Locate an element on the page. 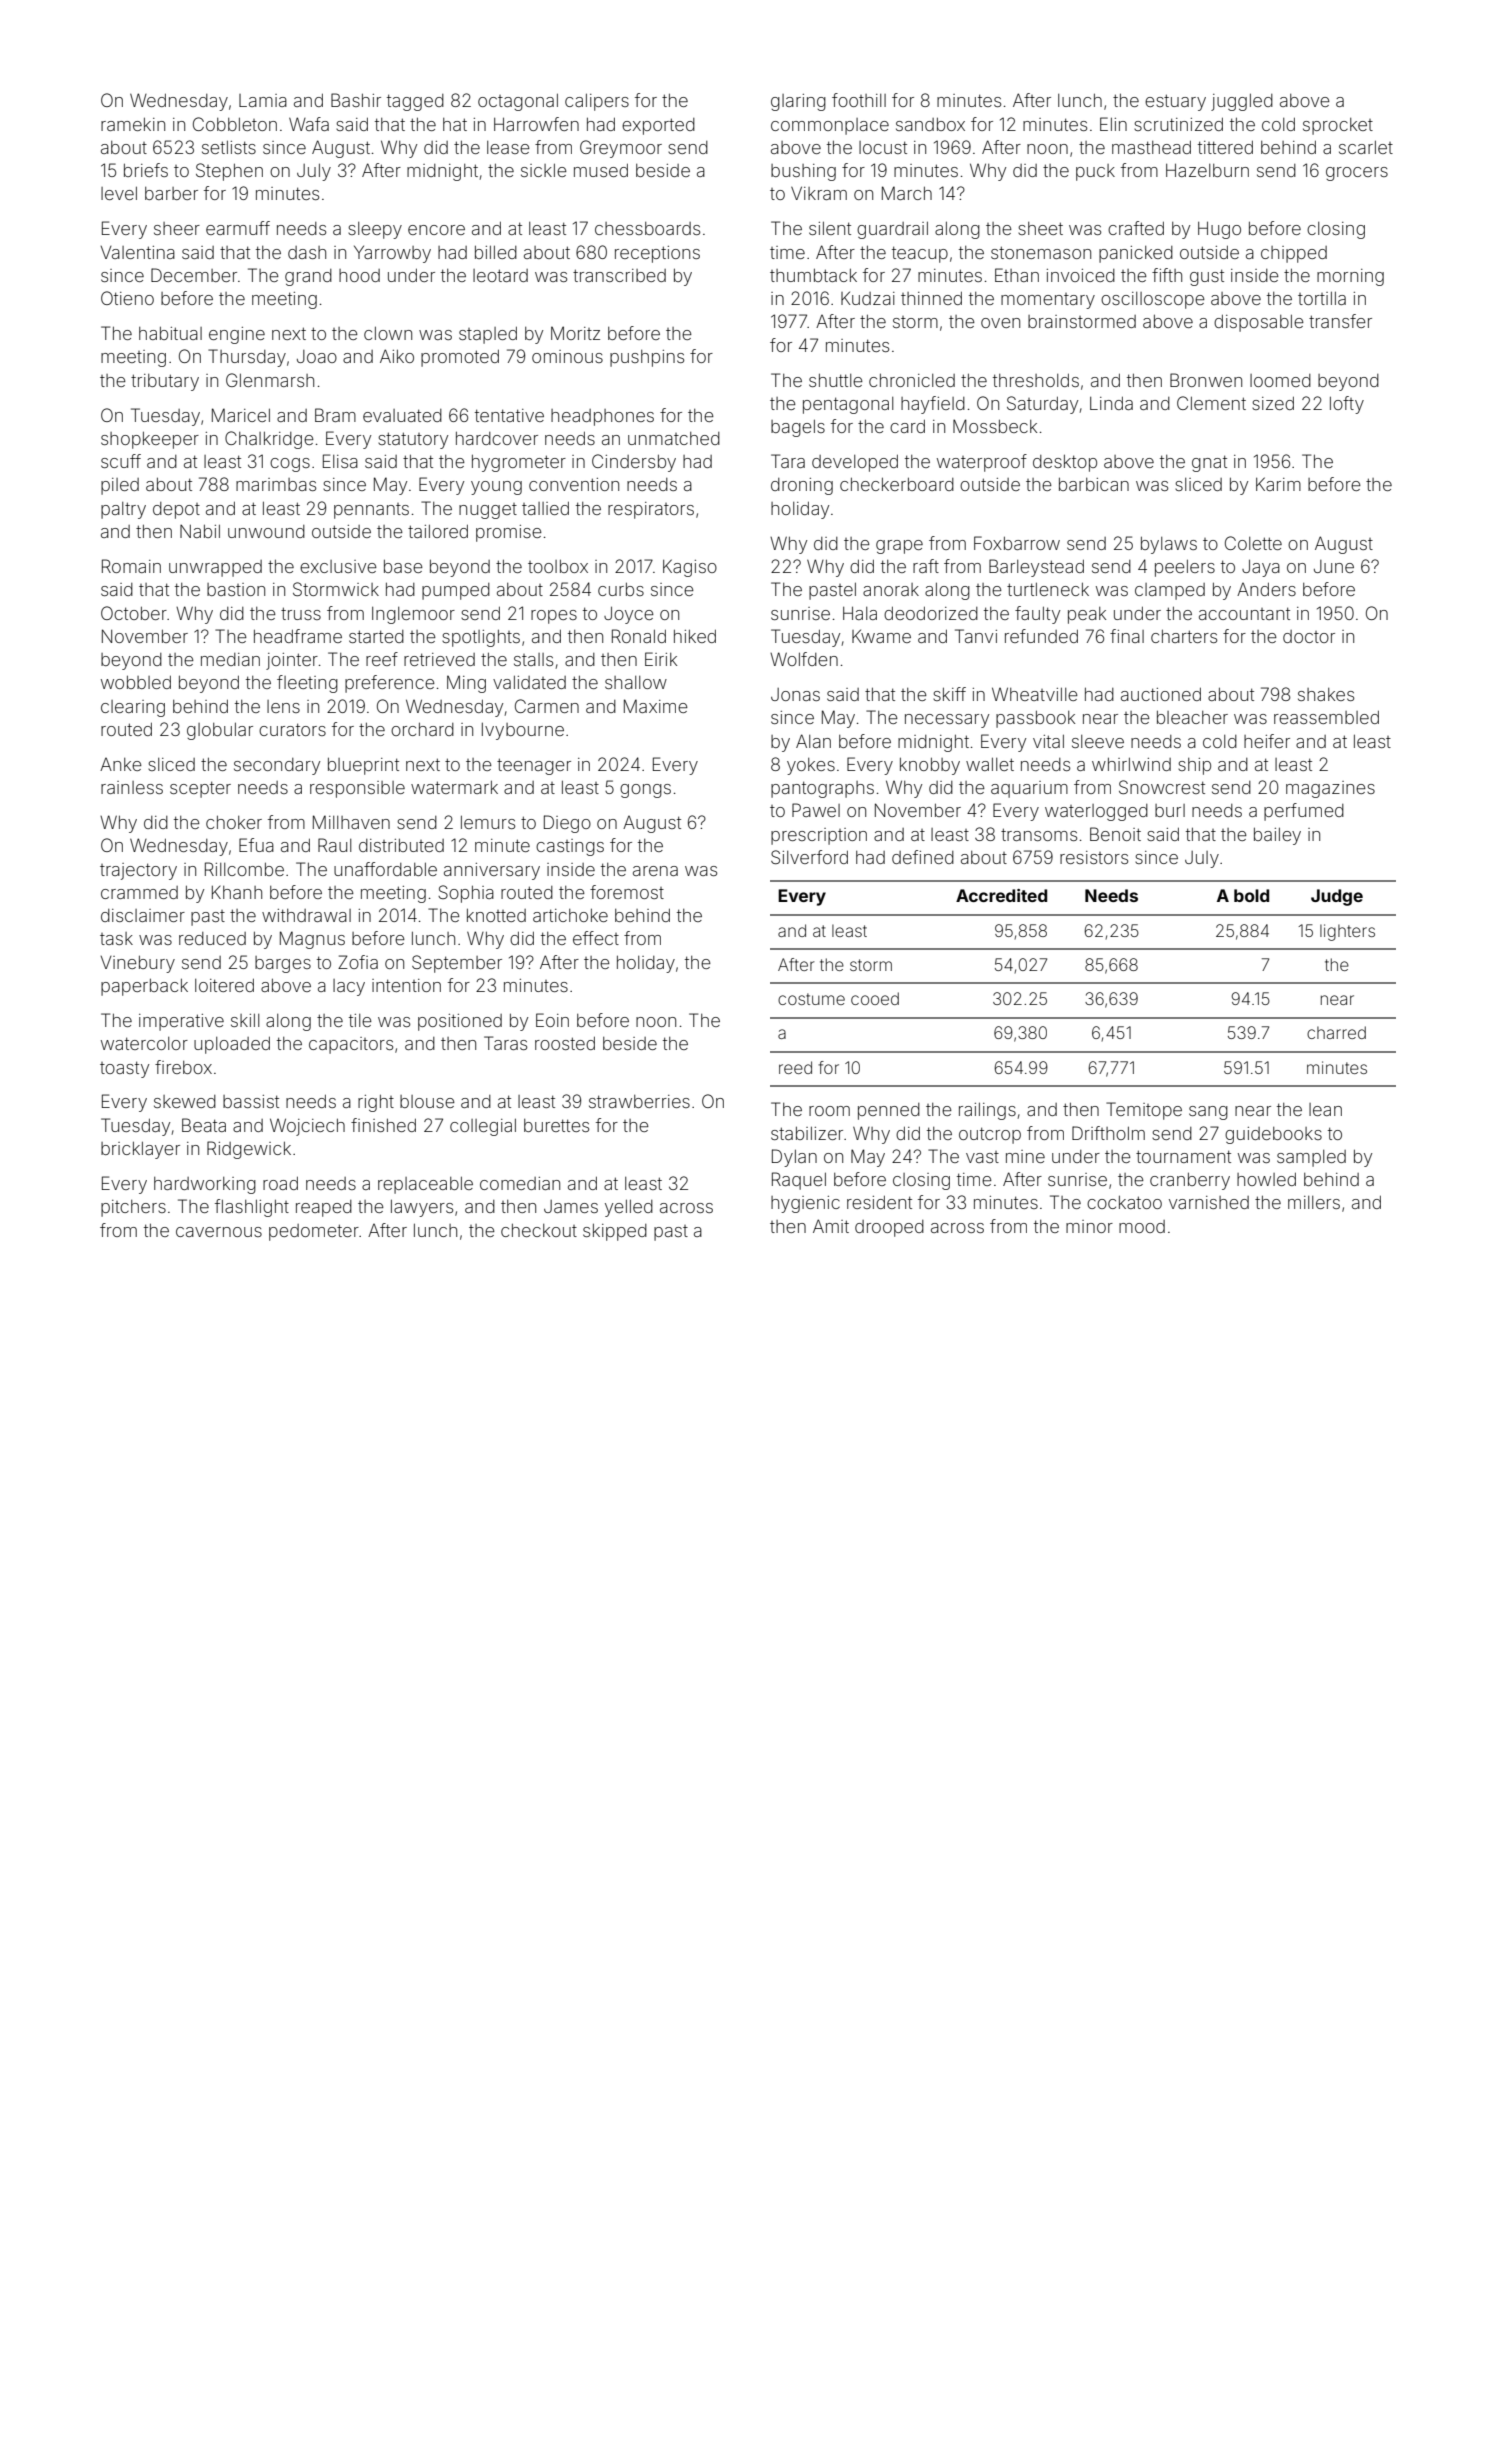  drooped is located at coordinates (889, 1228).
